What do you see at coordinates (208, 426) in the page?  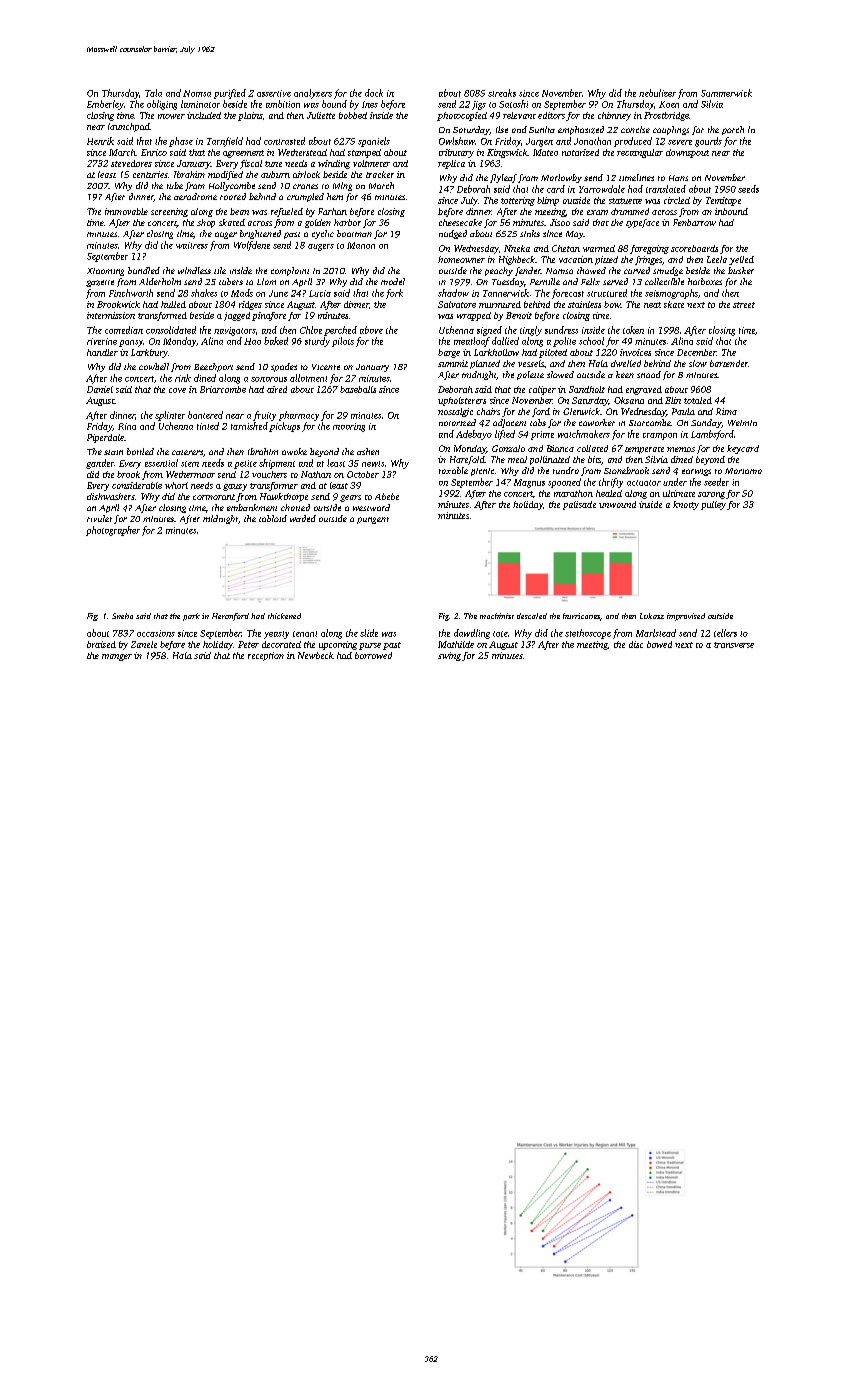 I see `tinted` at bounding box center [208, 426].
